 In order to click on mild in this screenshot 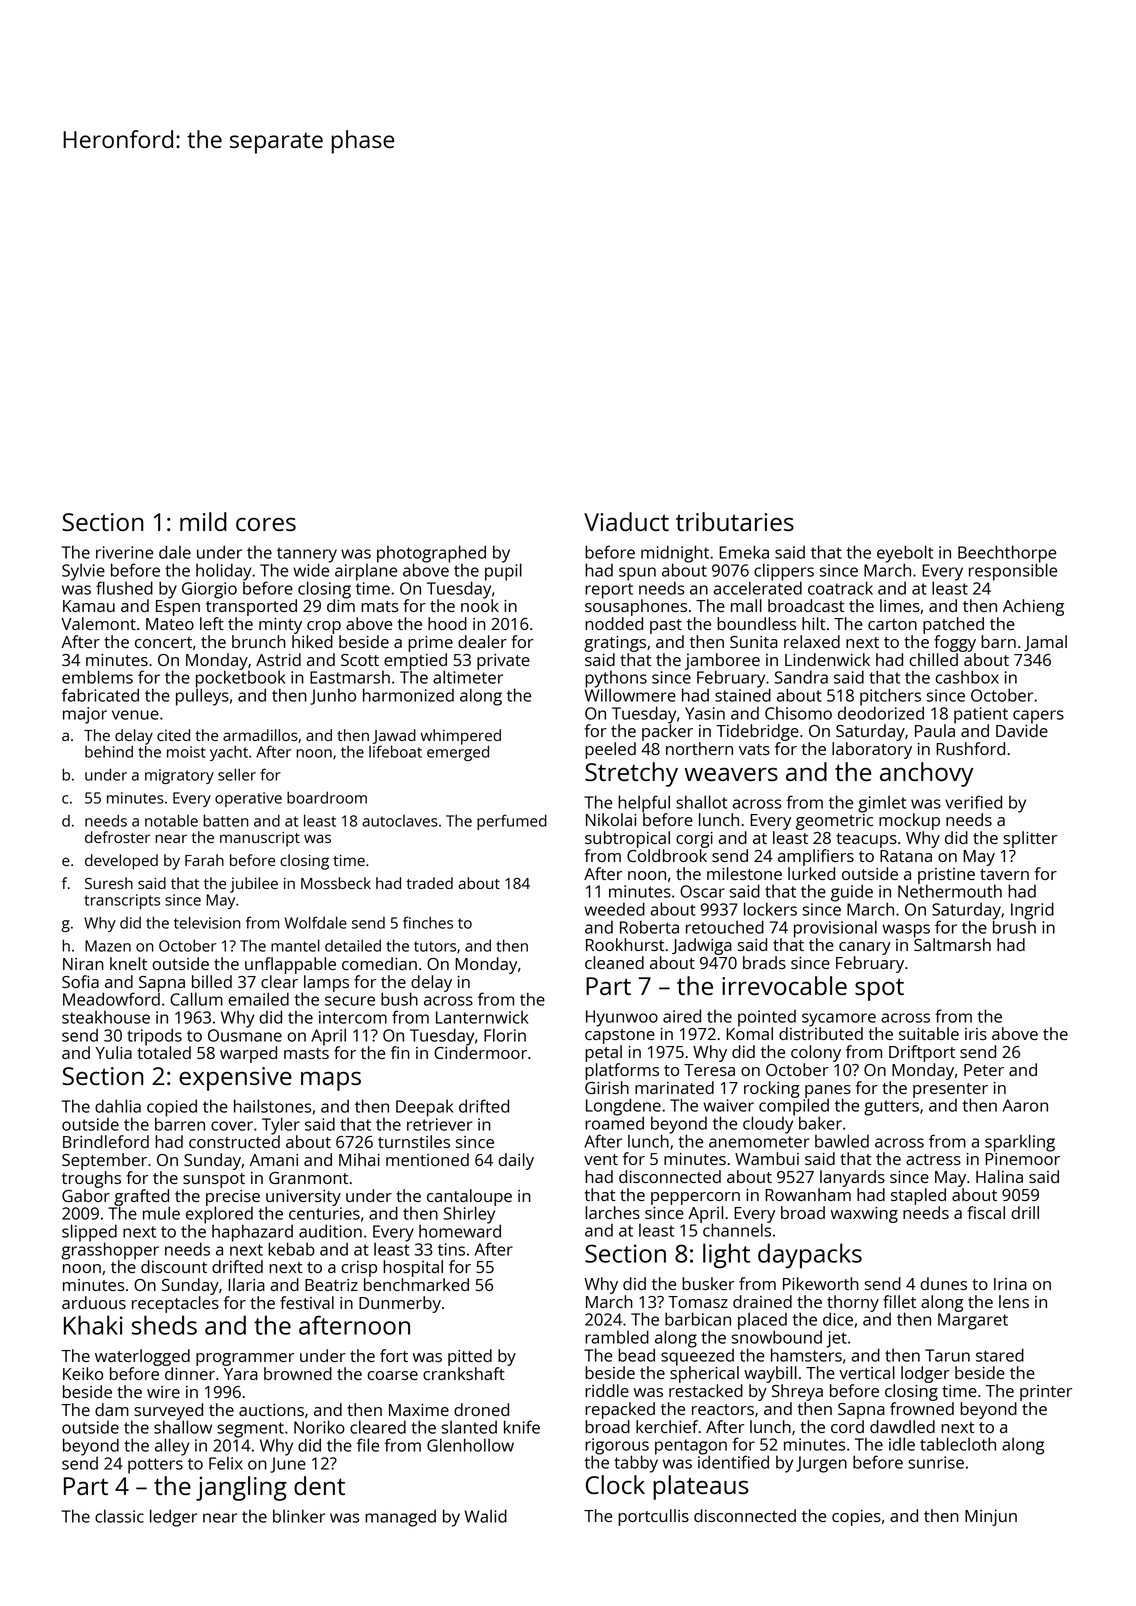, I will do `click(203, 521)`.
